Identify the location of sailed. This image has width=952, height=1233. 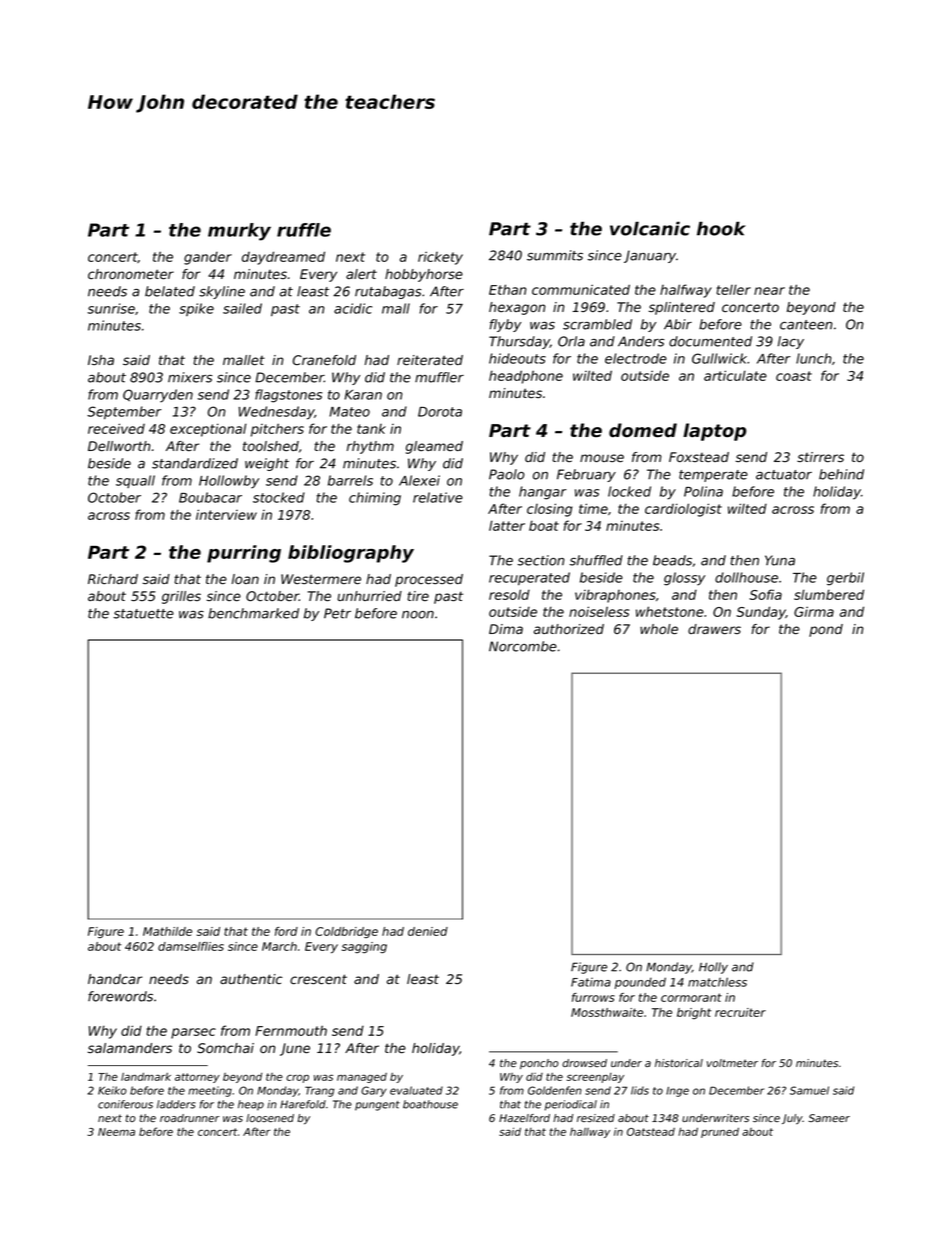
(242, 308).
